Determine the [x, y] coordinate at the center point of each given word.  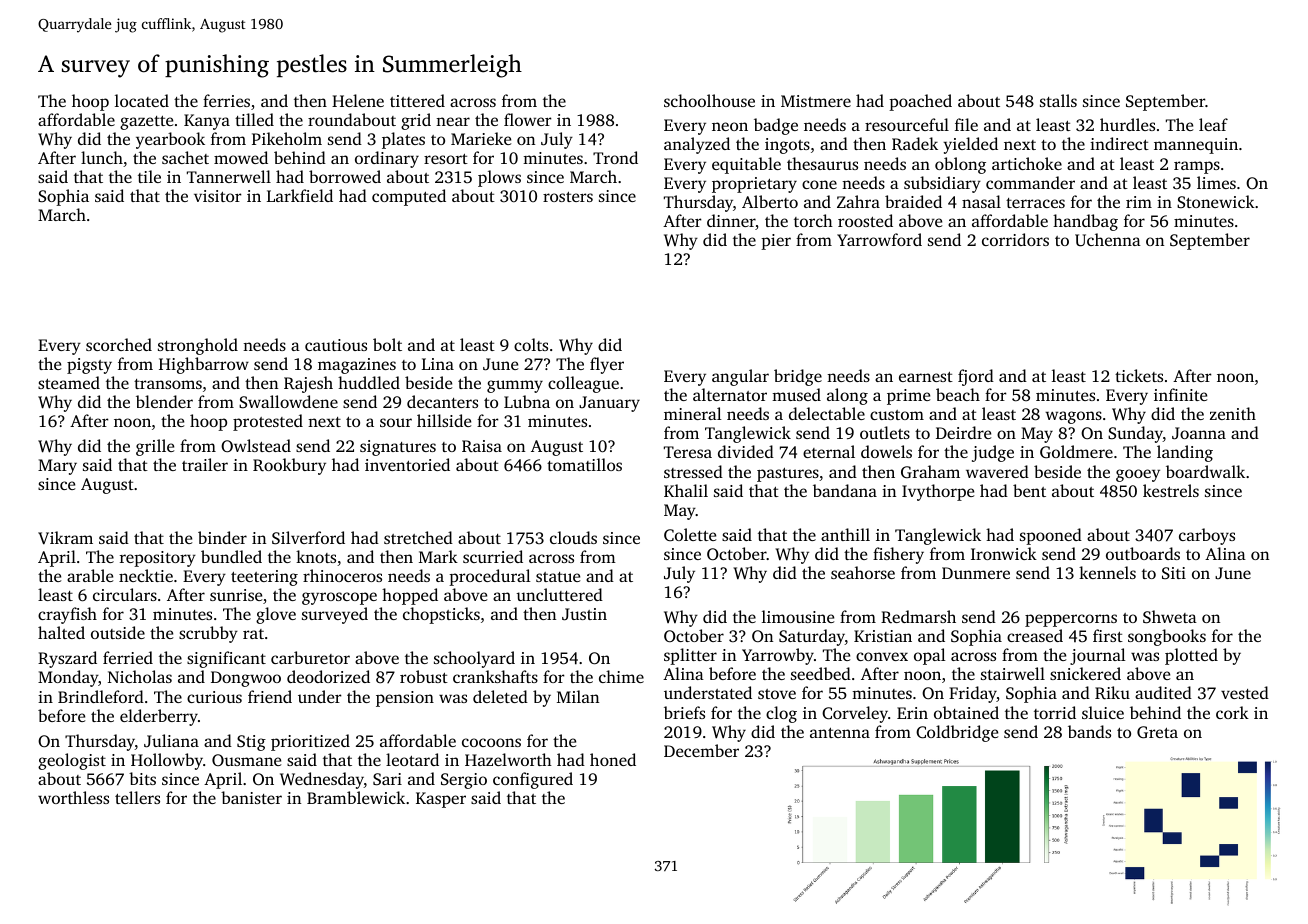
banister [251, 797]
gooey [1138, 475]
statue [558, 577]
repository [158, 559]
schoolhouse [709, 100]
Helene [358, 100]
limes [1216, 182]
